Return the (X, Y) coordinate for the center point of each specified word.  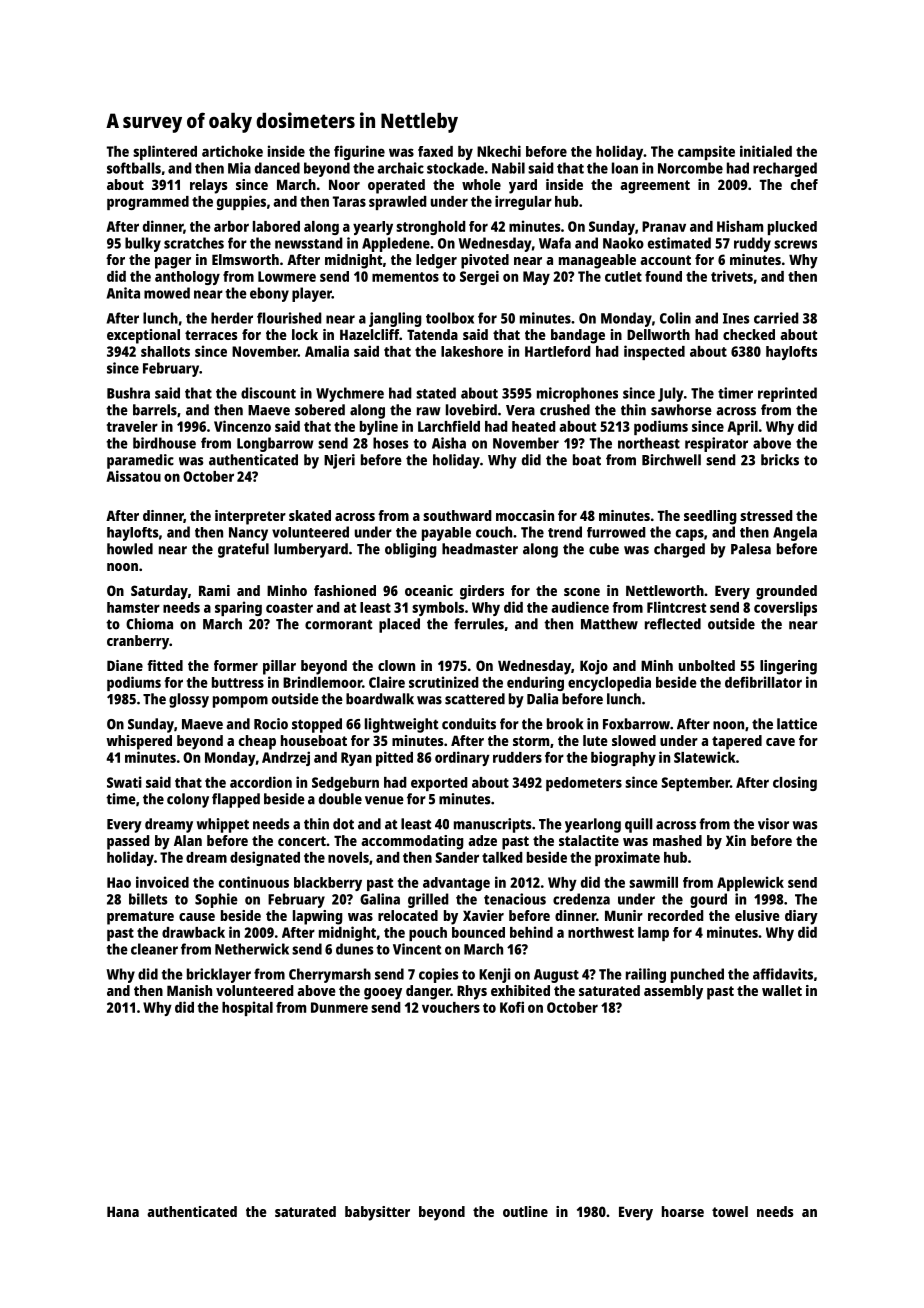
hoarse (683, 1211)
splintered (165, 152)
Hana (123, 1211)
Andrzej (286, 758)
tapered (737, 742)
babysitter (377, 1213)
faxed (435, 151)
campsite (706, 152)
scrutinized (444, 682)
